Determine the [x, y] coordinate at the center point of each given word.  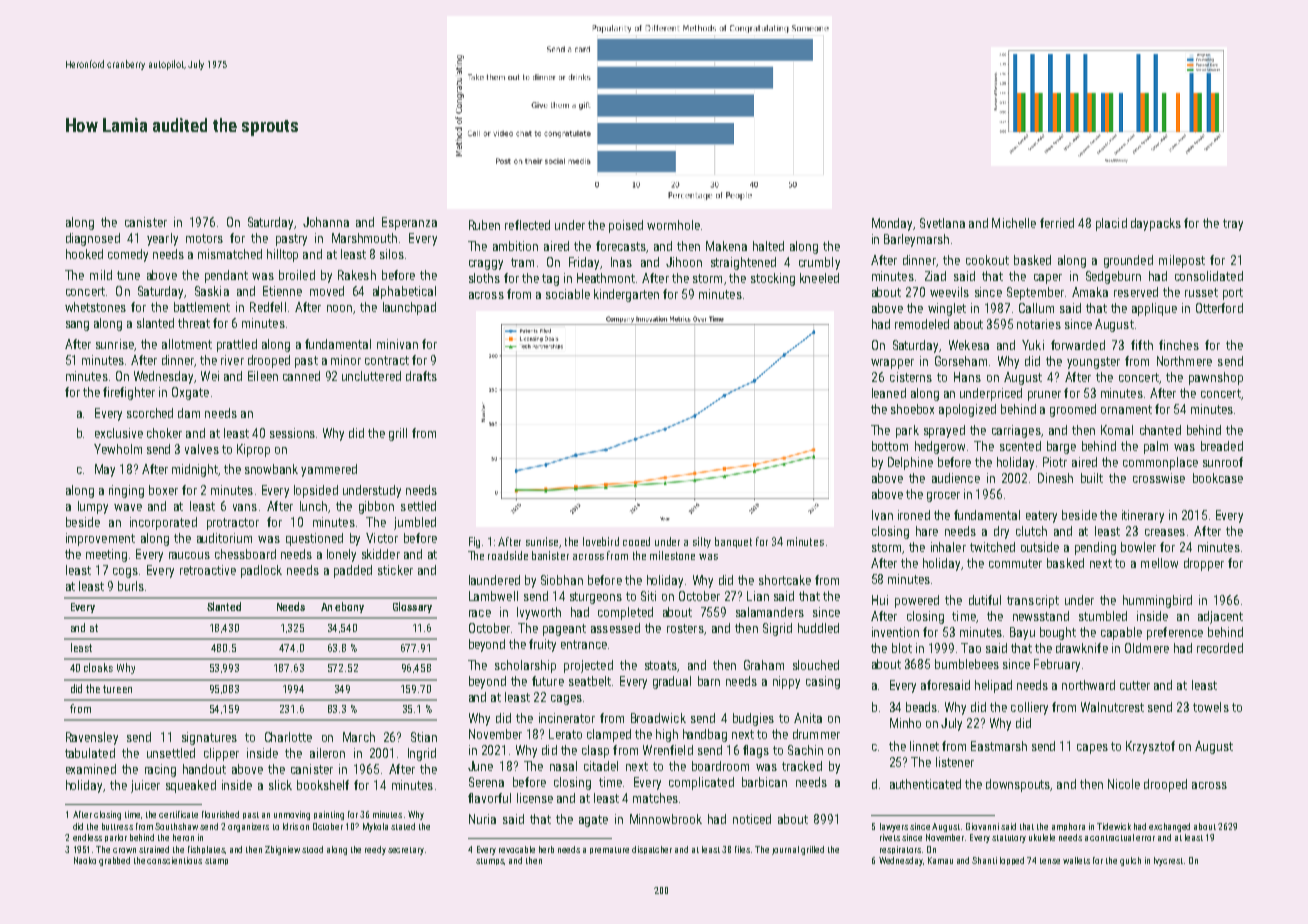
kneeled [819, 278]
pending [1095, 548]
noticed [752, 819]
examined [91, 769]
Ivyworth [539, 613]
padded [353, 571]
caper [1048, 279]
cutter [1135, 685]
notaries [1039, 324]
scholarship [525, 666]
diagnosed [93, 239]
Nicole [1124, 784]
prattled [237, 345]
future [548, 681]
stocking [773, 279]
